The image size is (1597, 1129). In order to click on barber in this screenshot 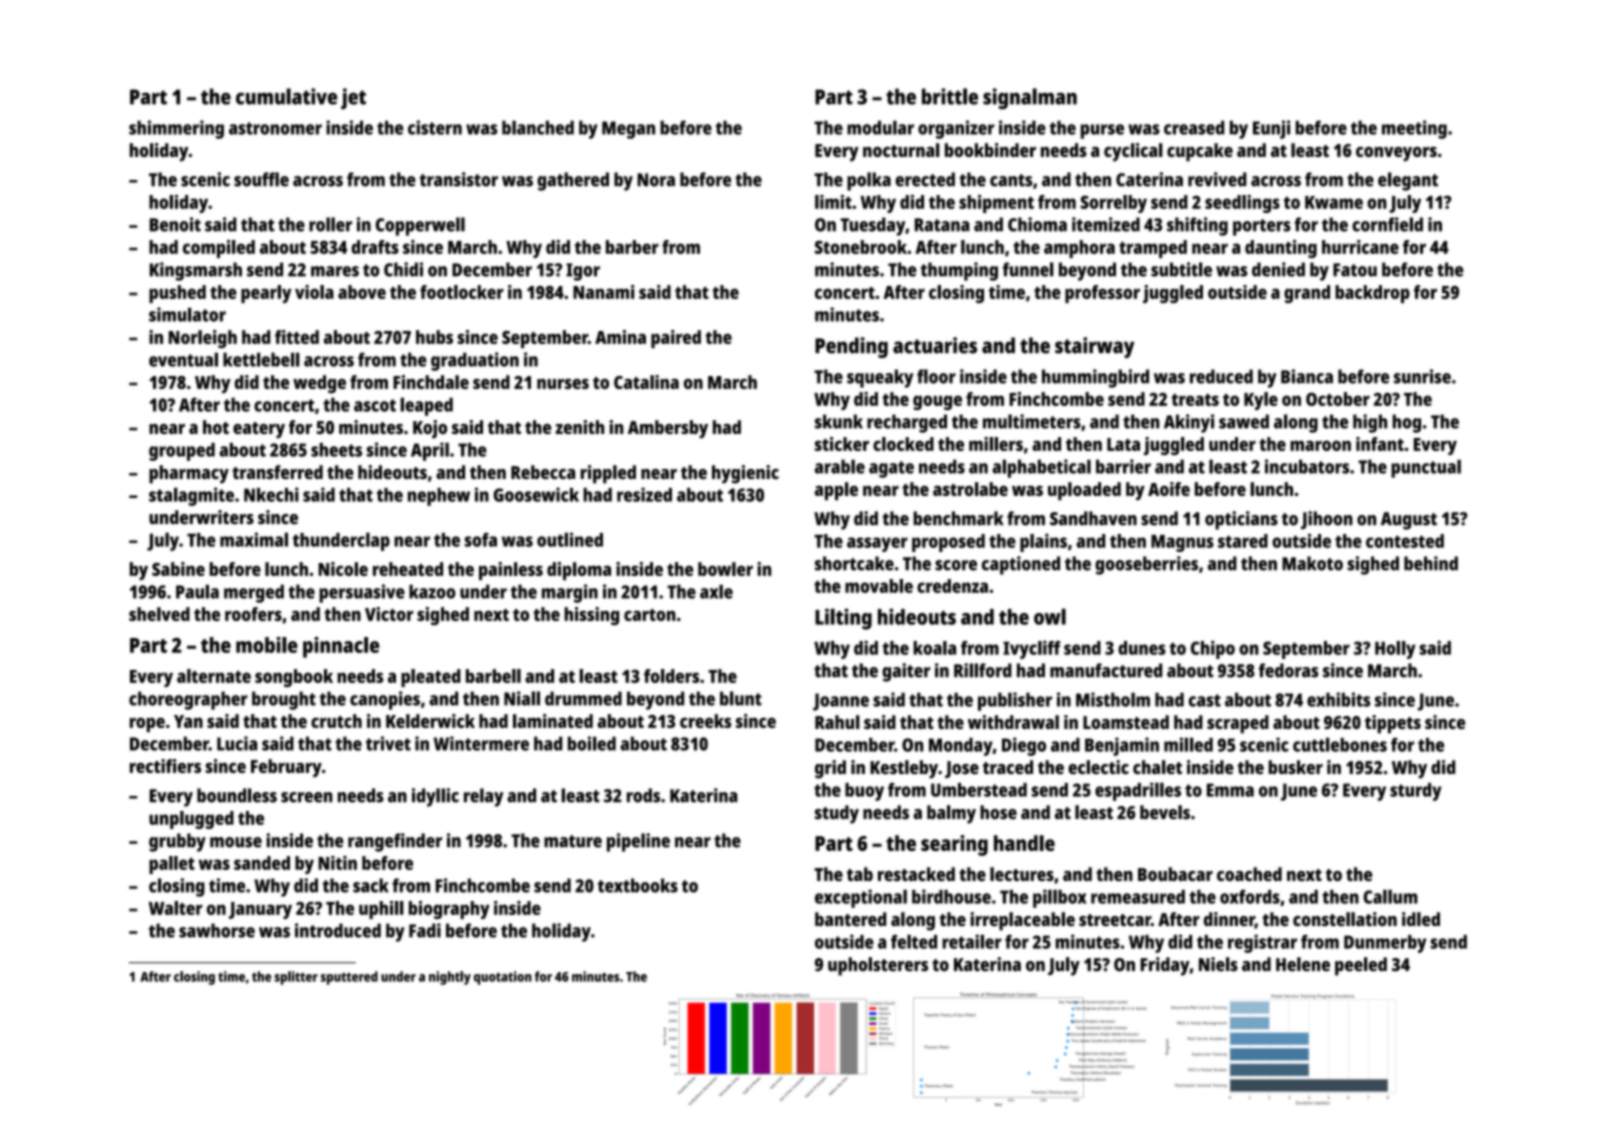, I will do `click(632, 247)`.
